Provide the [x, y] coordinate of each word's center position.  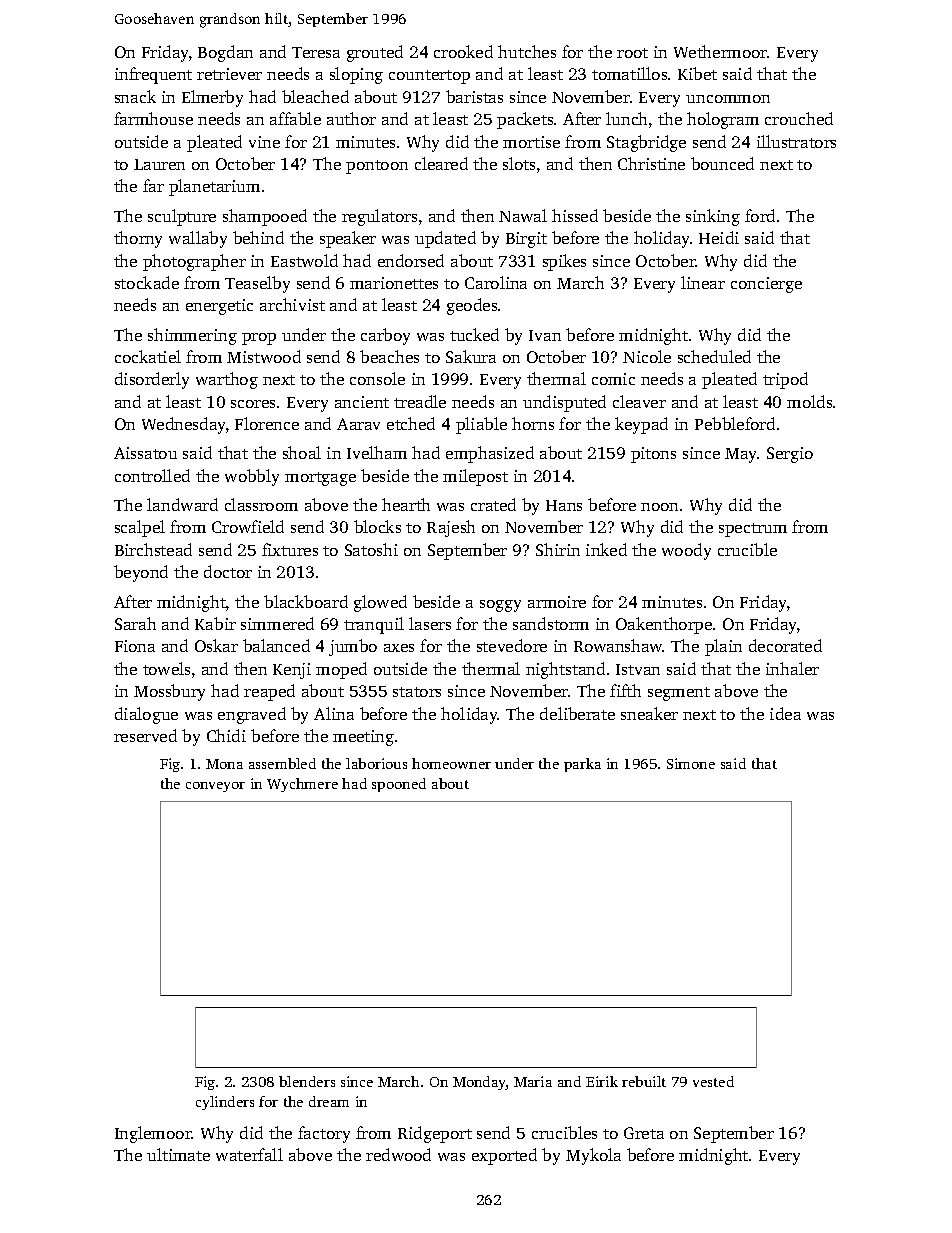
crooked [463, 51]
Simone [691, 763]
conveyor [215, 787]
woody [686, 551]
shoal [302, 452]
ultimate [178, 1154]
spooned [399, 785]
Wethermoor [721, 51]
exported [504, 1156]
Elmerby [212, 98]
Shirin [558, 549]
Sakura [471, 356]
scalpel [140, 528]
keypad [641, 425]
